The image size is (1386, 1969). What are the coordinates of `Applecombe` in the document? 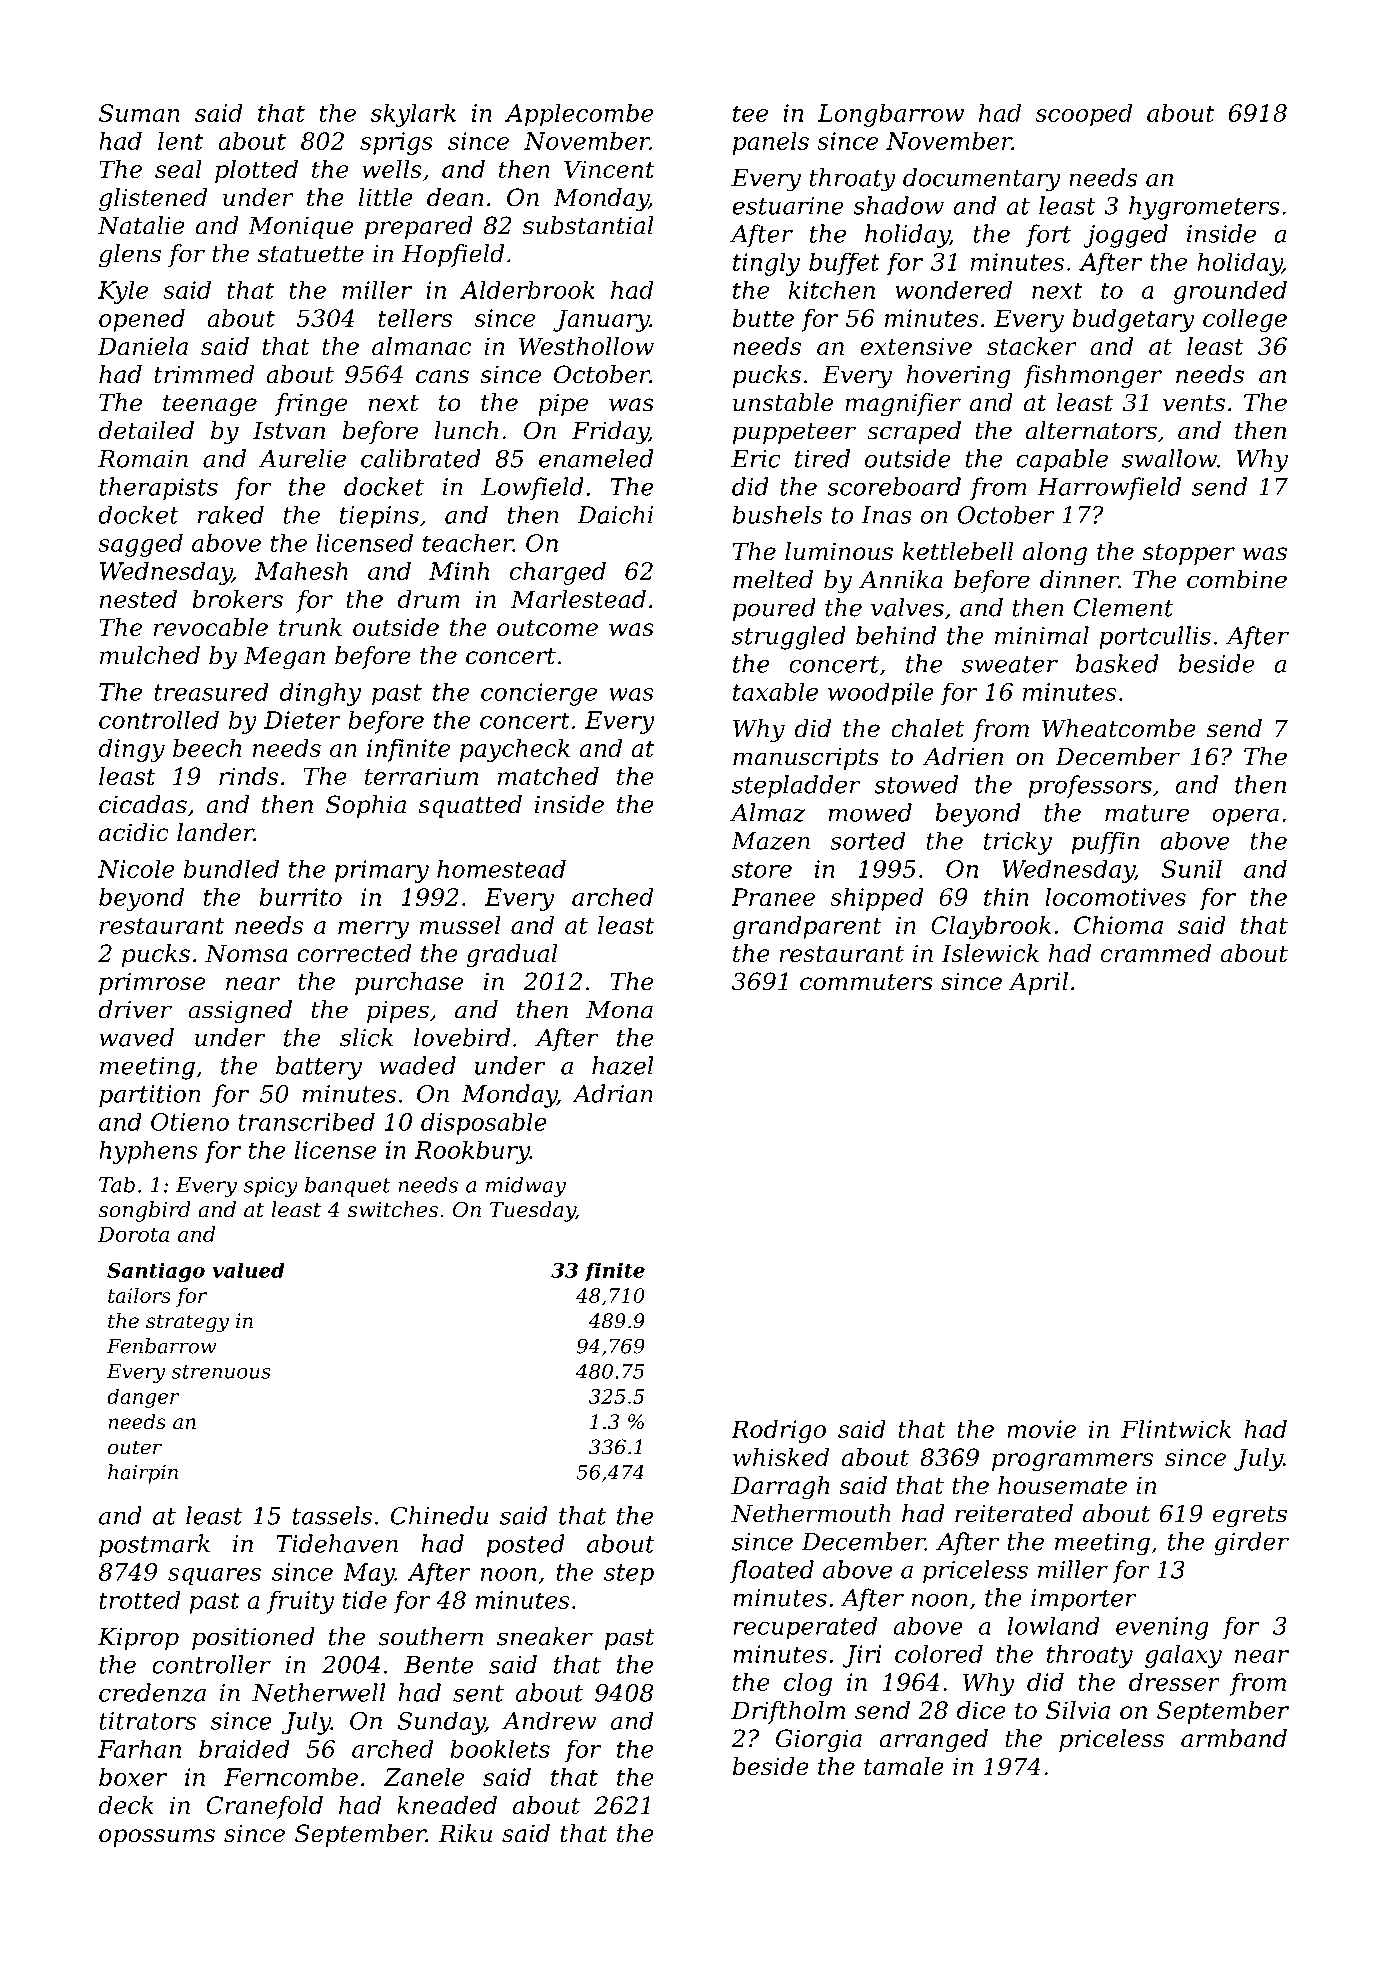 It's located at (579, 115).
